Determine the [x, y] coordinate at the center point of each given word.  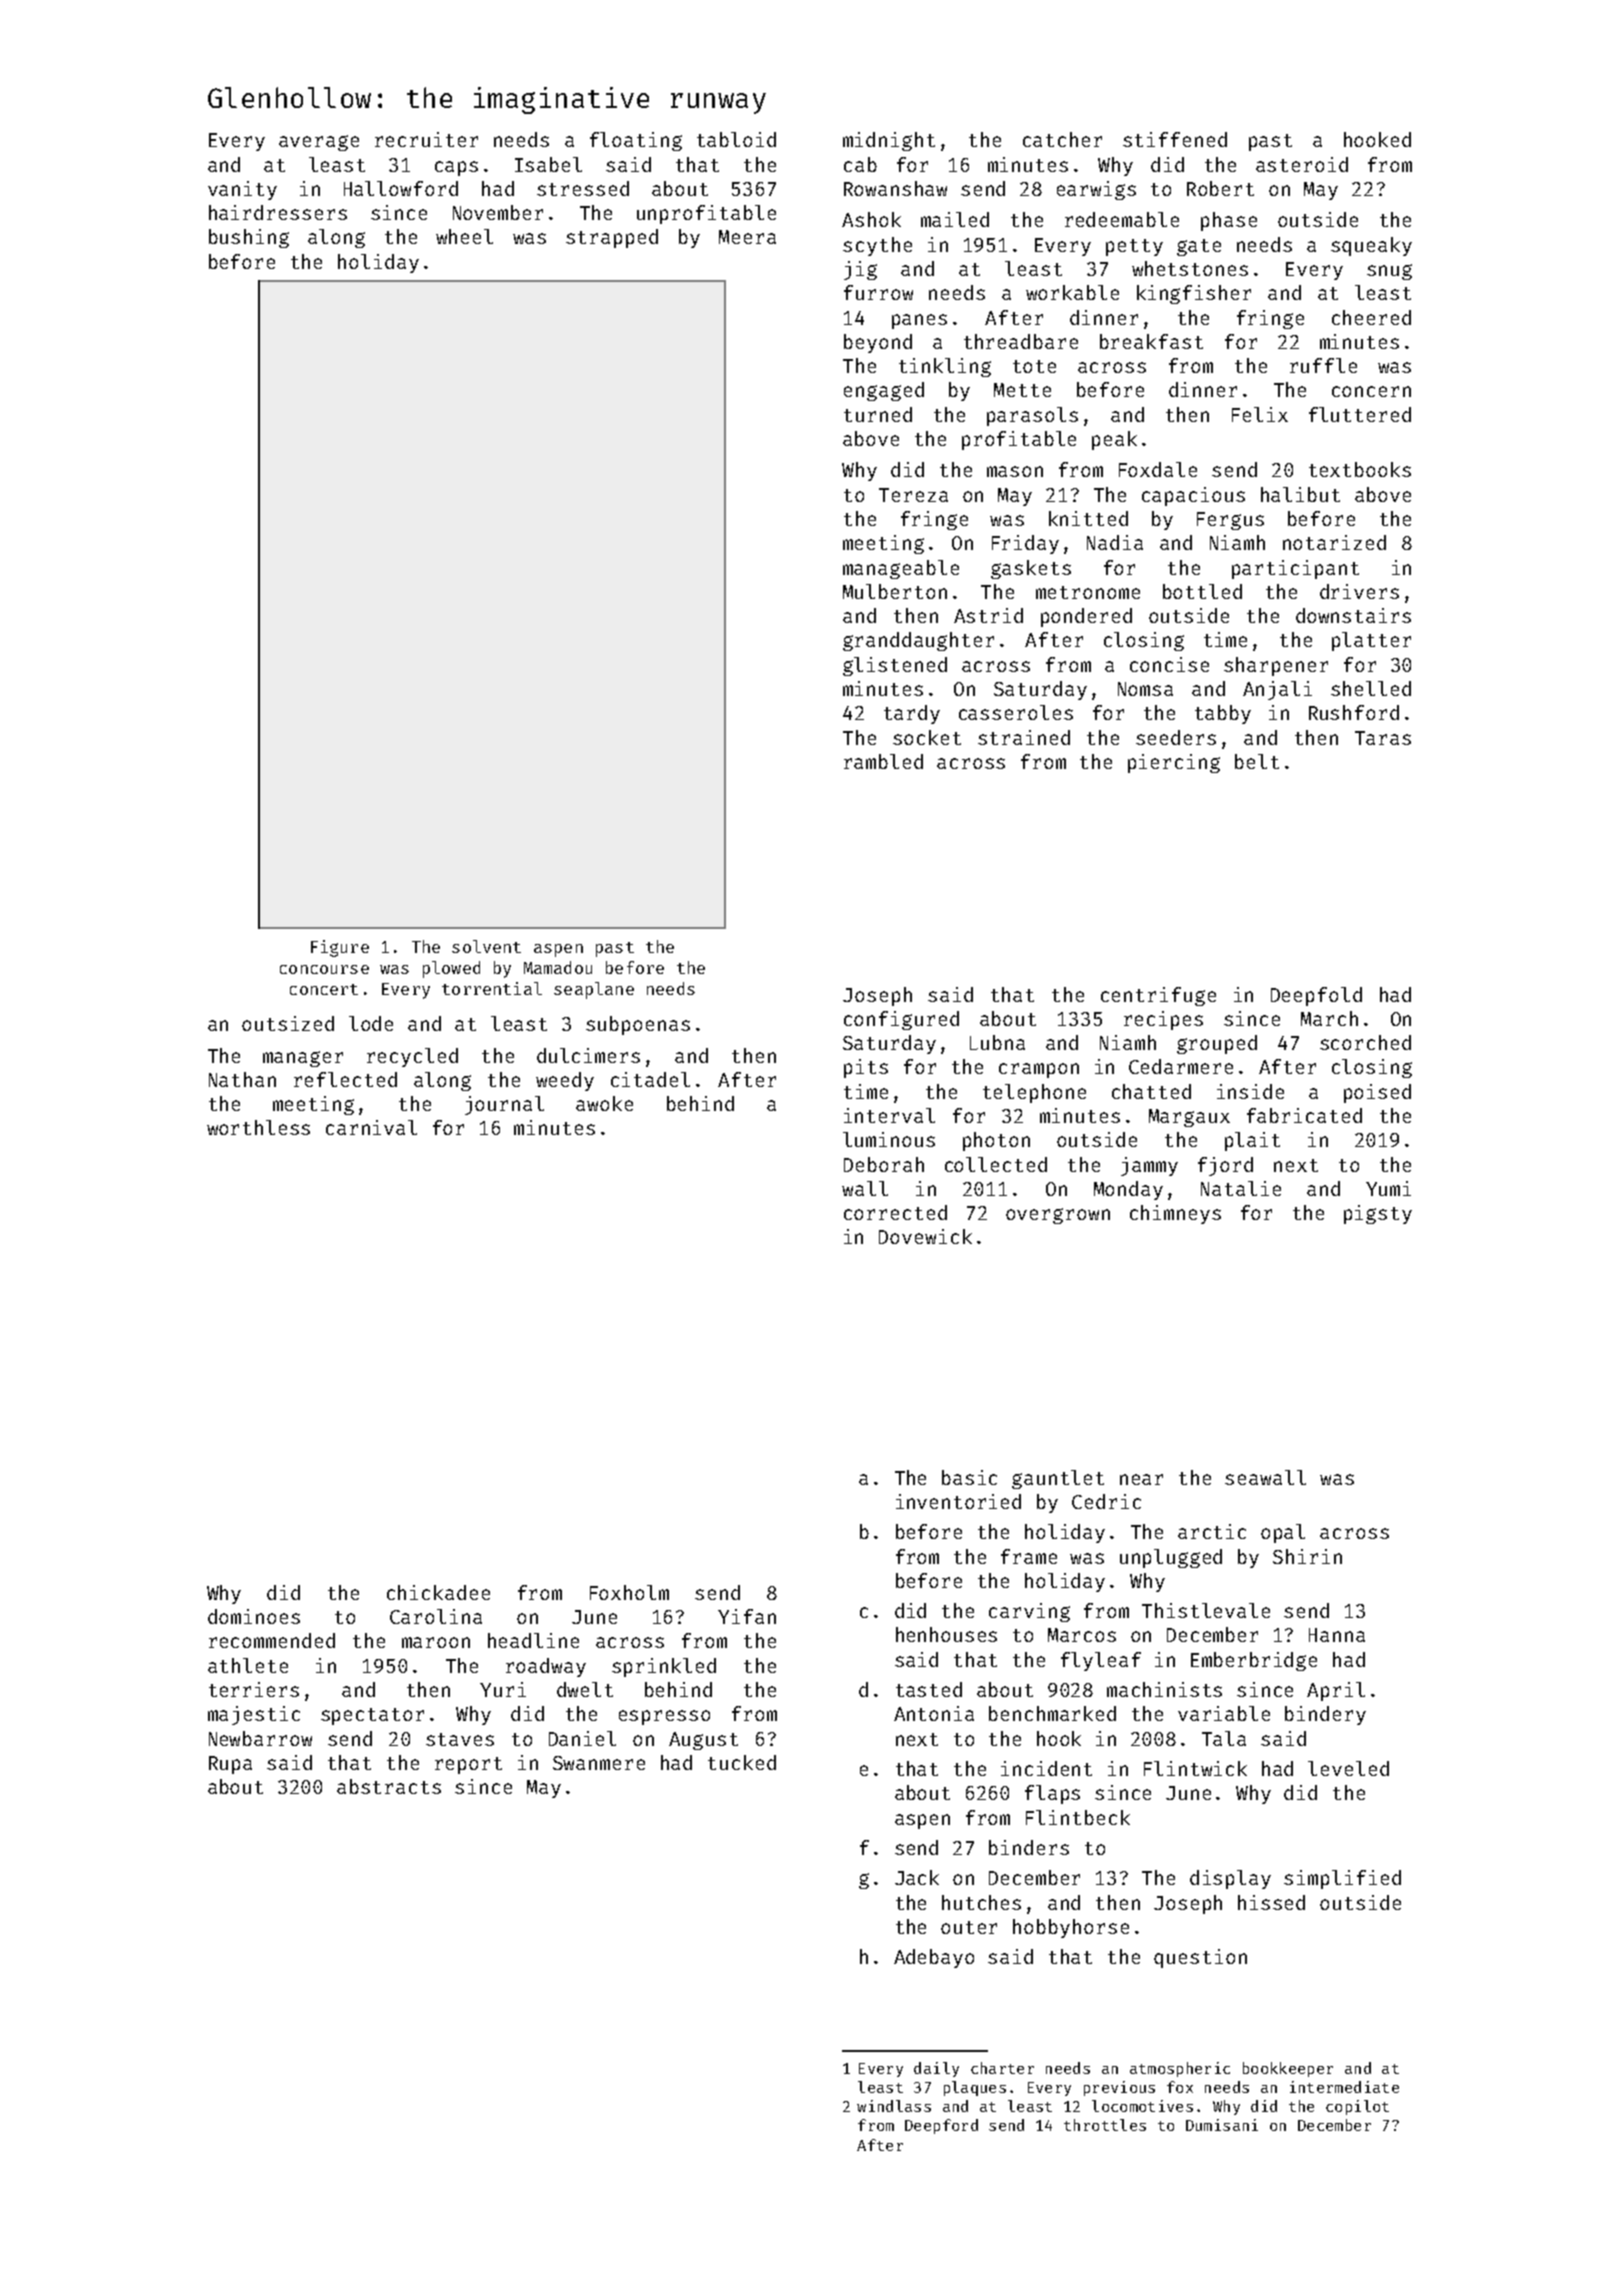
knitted [1088, 518]
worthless [258, 1127]
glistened [895, 666]
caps [456, 168]
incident [1046, 1768]
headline [533, 1640]
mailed [955, 219]
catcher [1062, 139]
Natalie [1241, 1188]
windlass [894, 2106]
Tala [1224, 1738]
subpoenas [638, 1025]
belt [1257, 761]
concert [324, 989]
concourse [324, 969]
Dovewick [925, 1236]
